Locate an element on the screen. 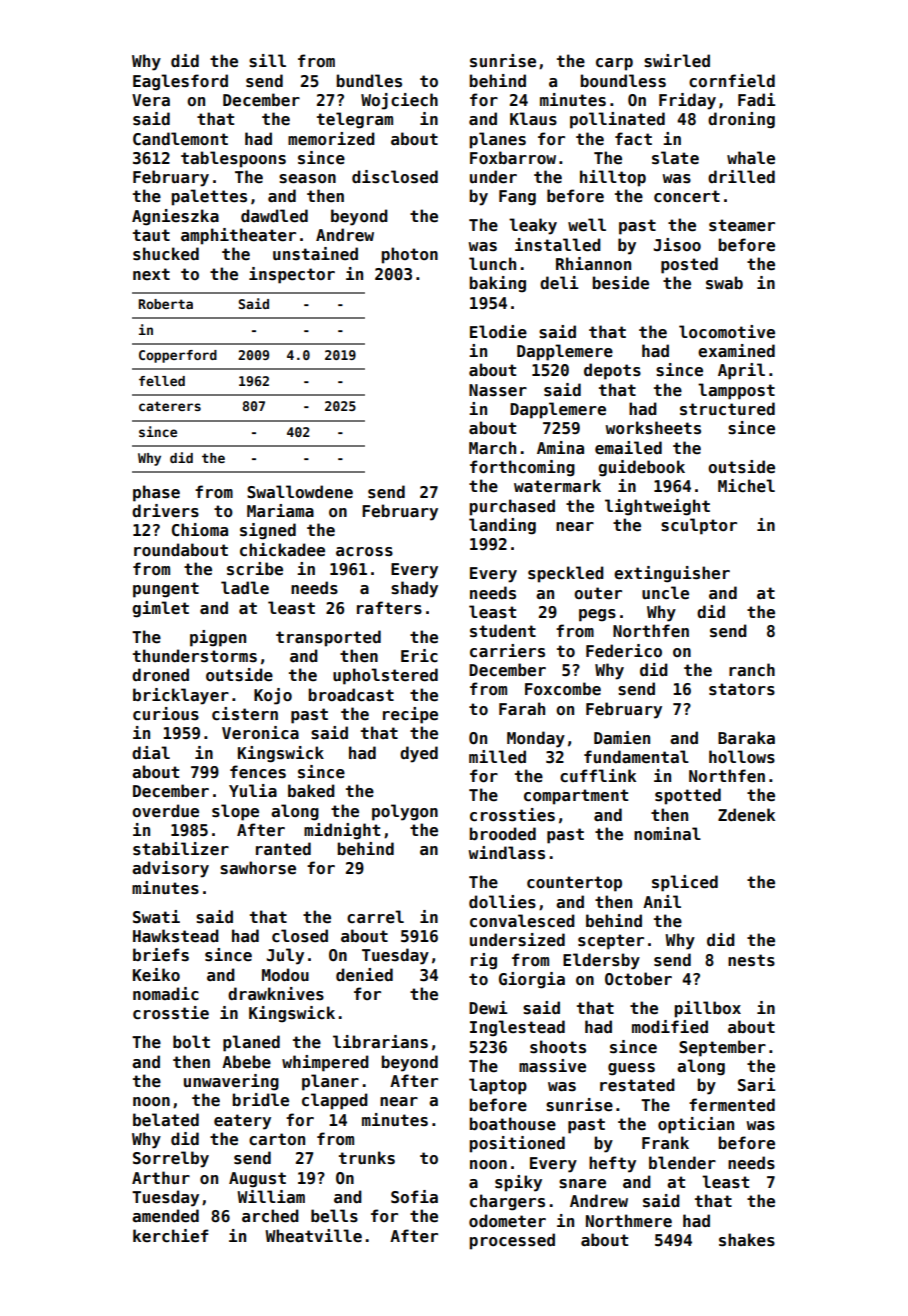 The image size is (908, 1316). carp is located at coordinates (614, 64).
